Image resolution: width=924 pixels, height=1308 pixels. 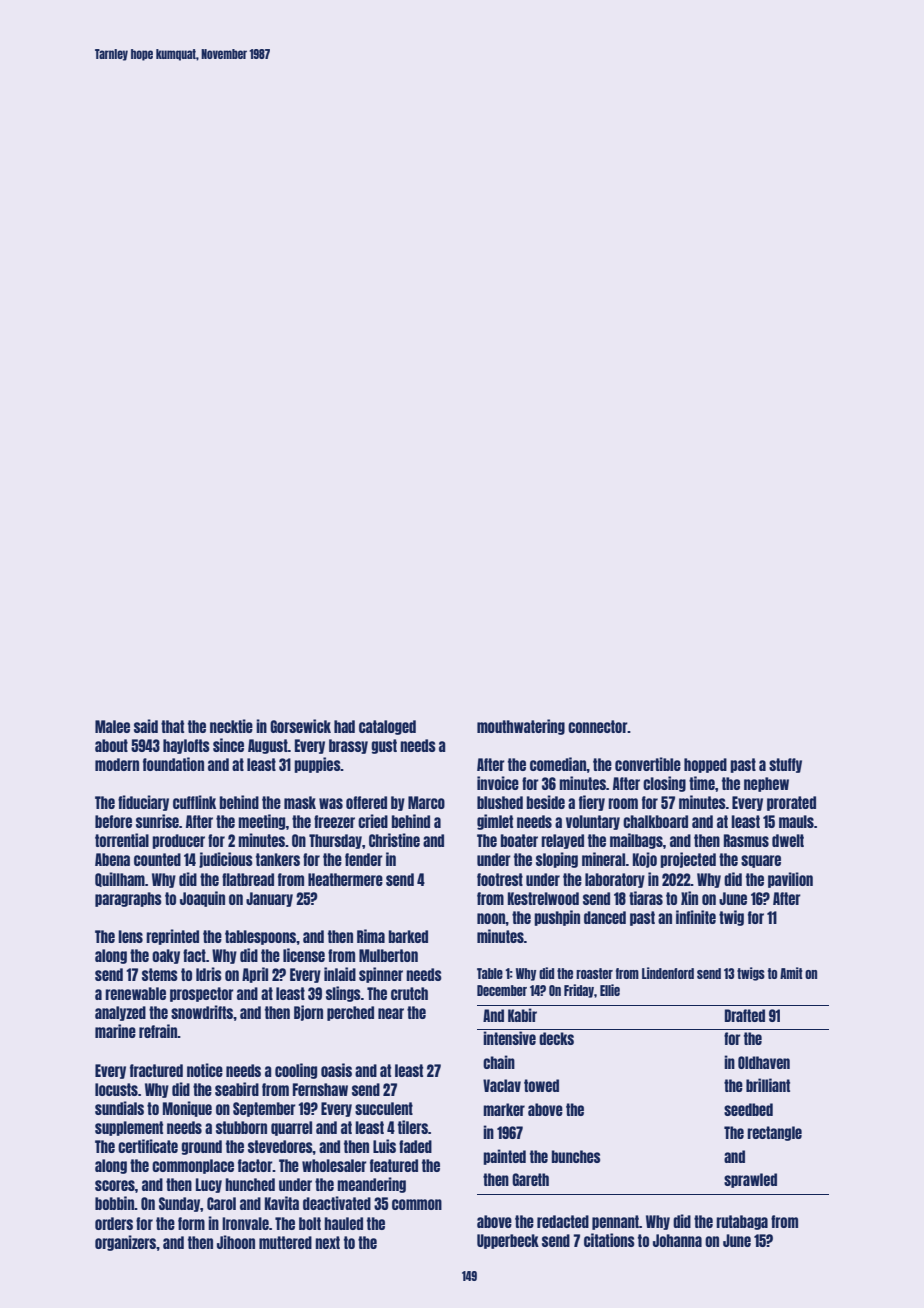 What do you see at coordinates (209, 974) in the document?
I see `Idris` at bounding box center [209, 974].
